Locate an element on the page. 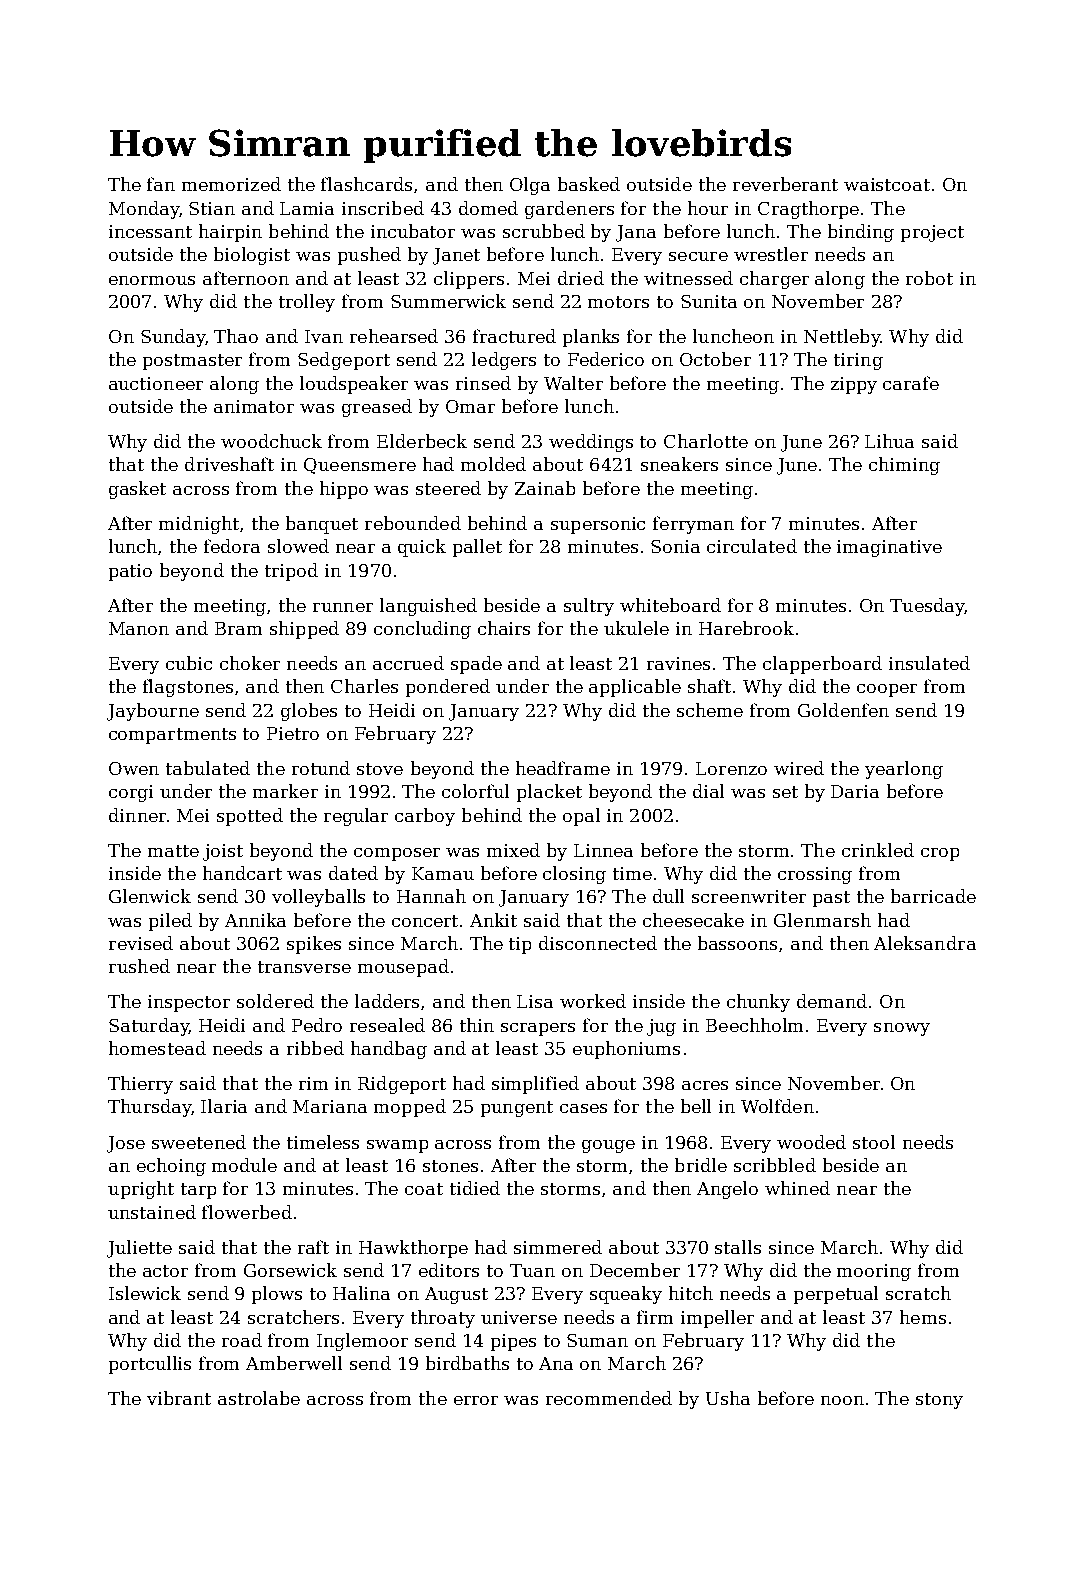 This image has width=1086, height=1573. stony is located at coordinates (939, 1401).
